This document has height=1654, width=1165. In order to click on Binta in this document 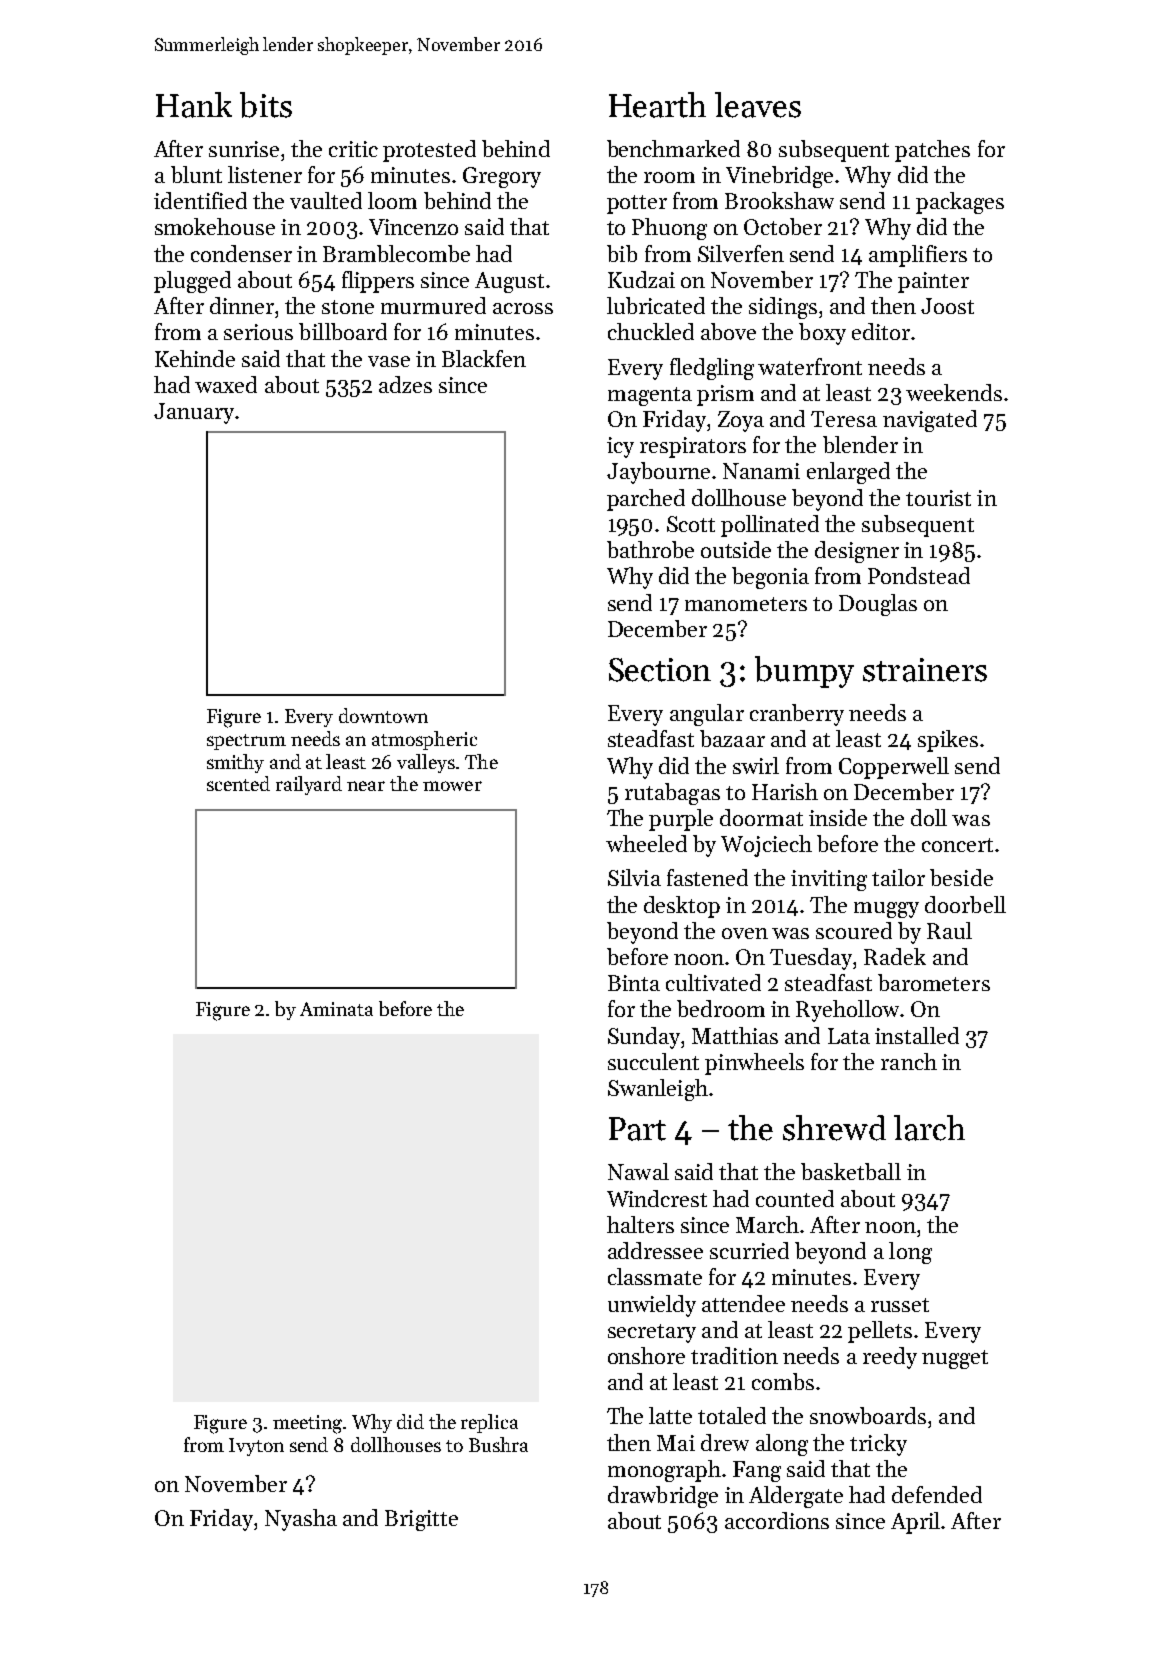, I will do `click(634, 983)`.
